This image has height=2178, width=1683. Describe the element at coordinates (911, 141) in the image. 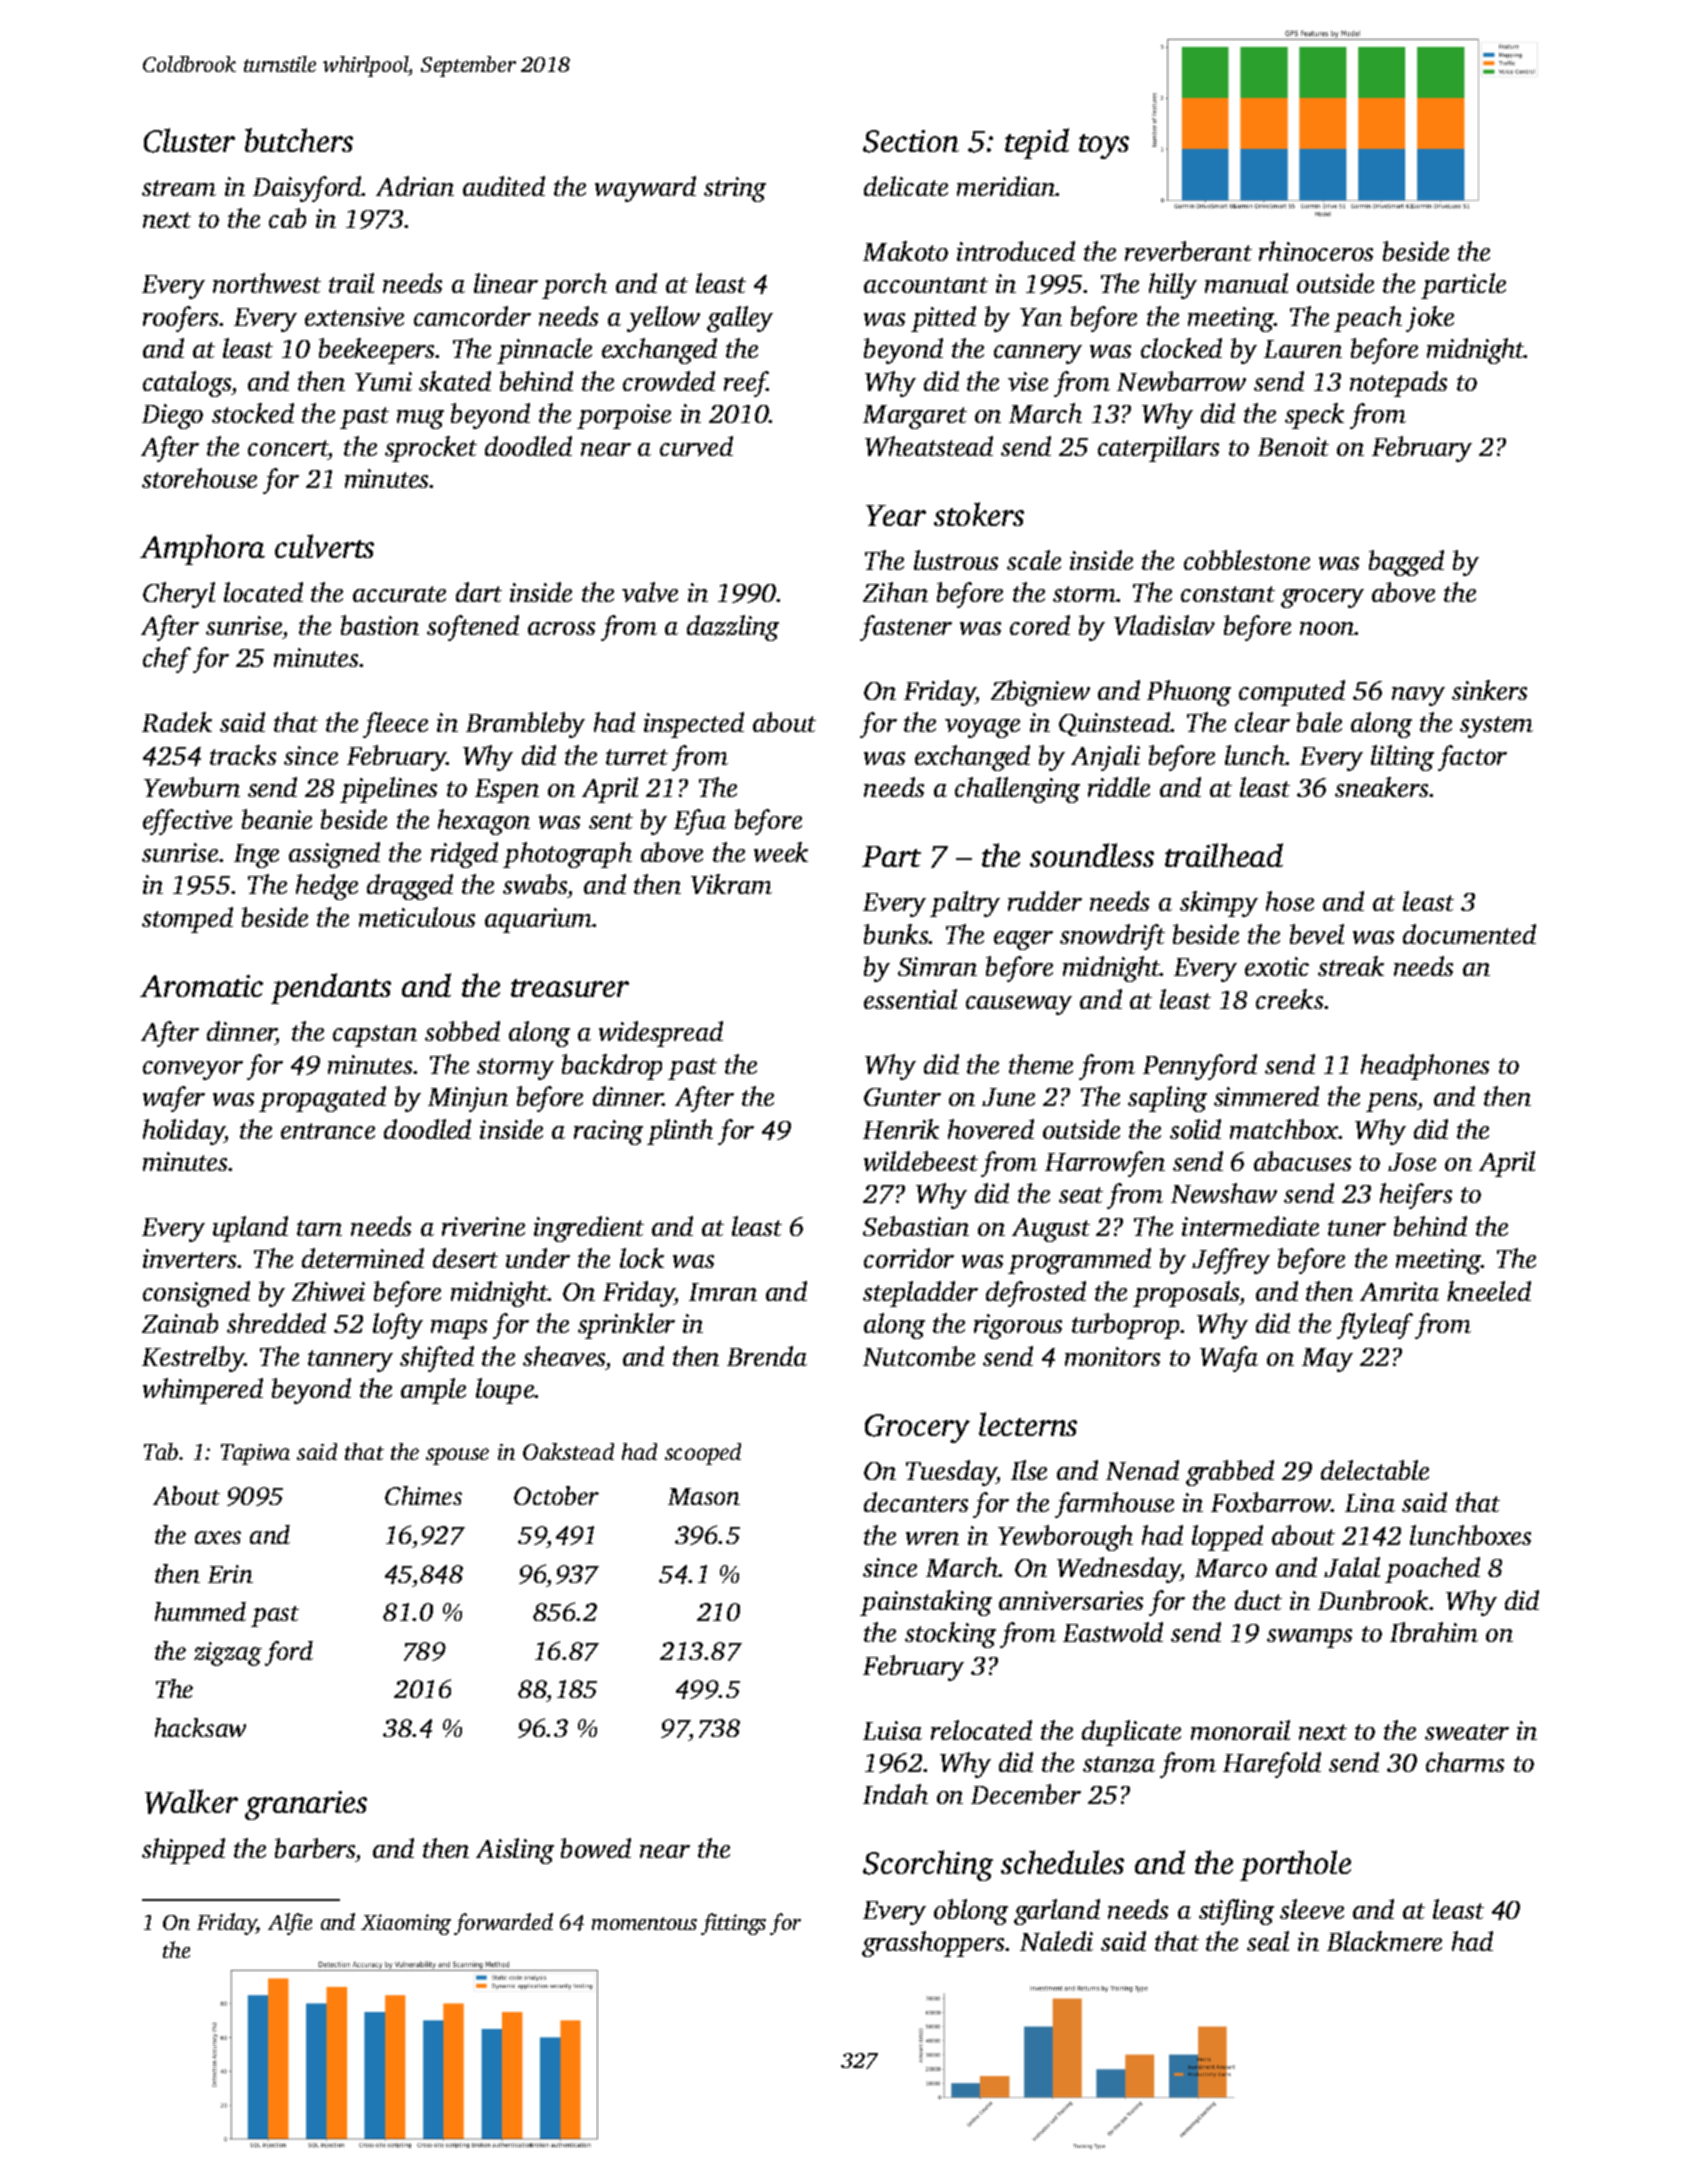

I see `Section` at that location.
